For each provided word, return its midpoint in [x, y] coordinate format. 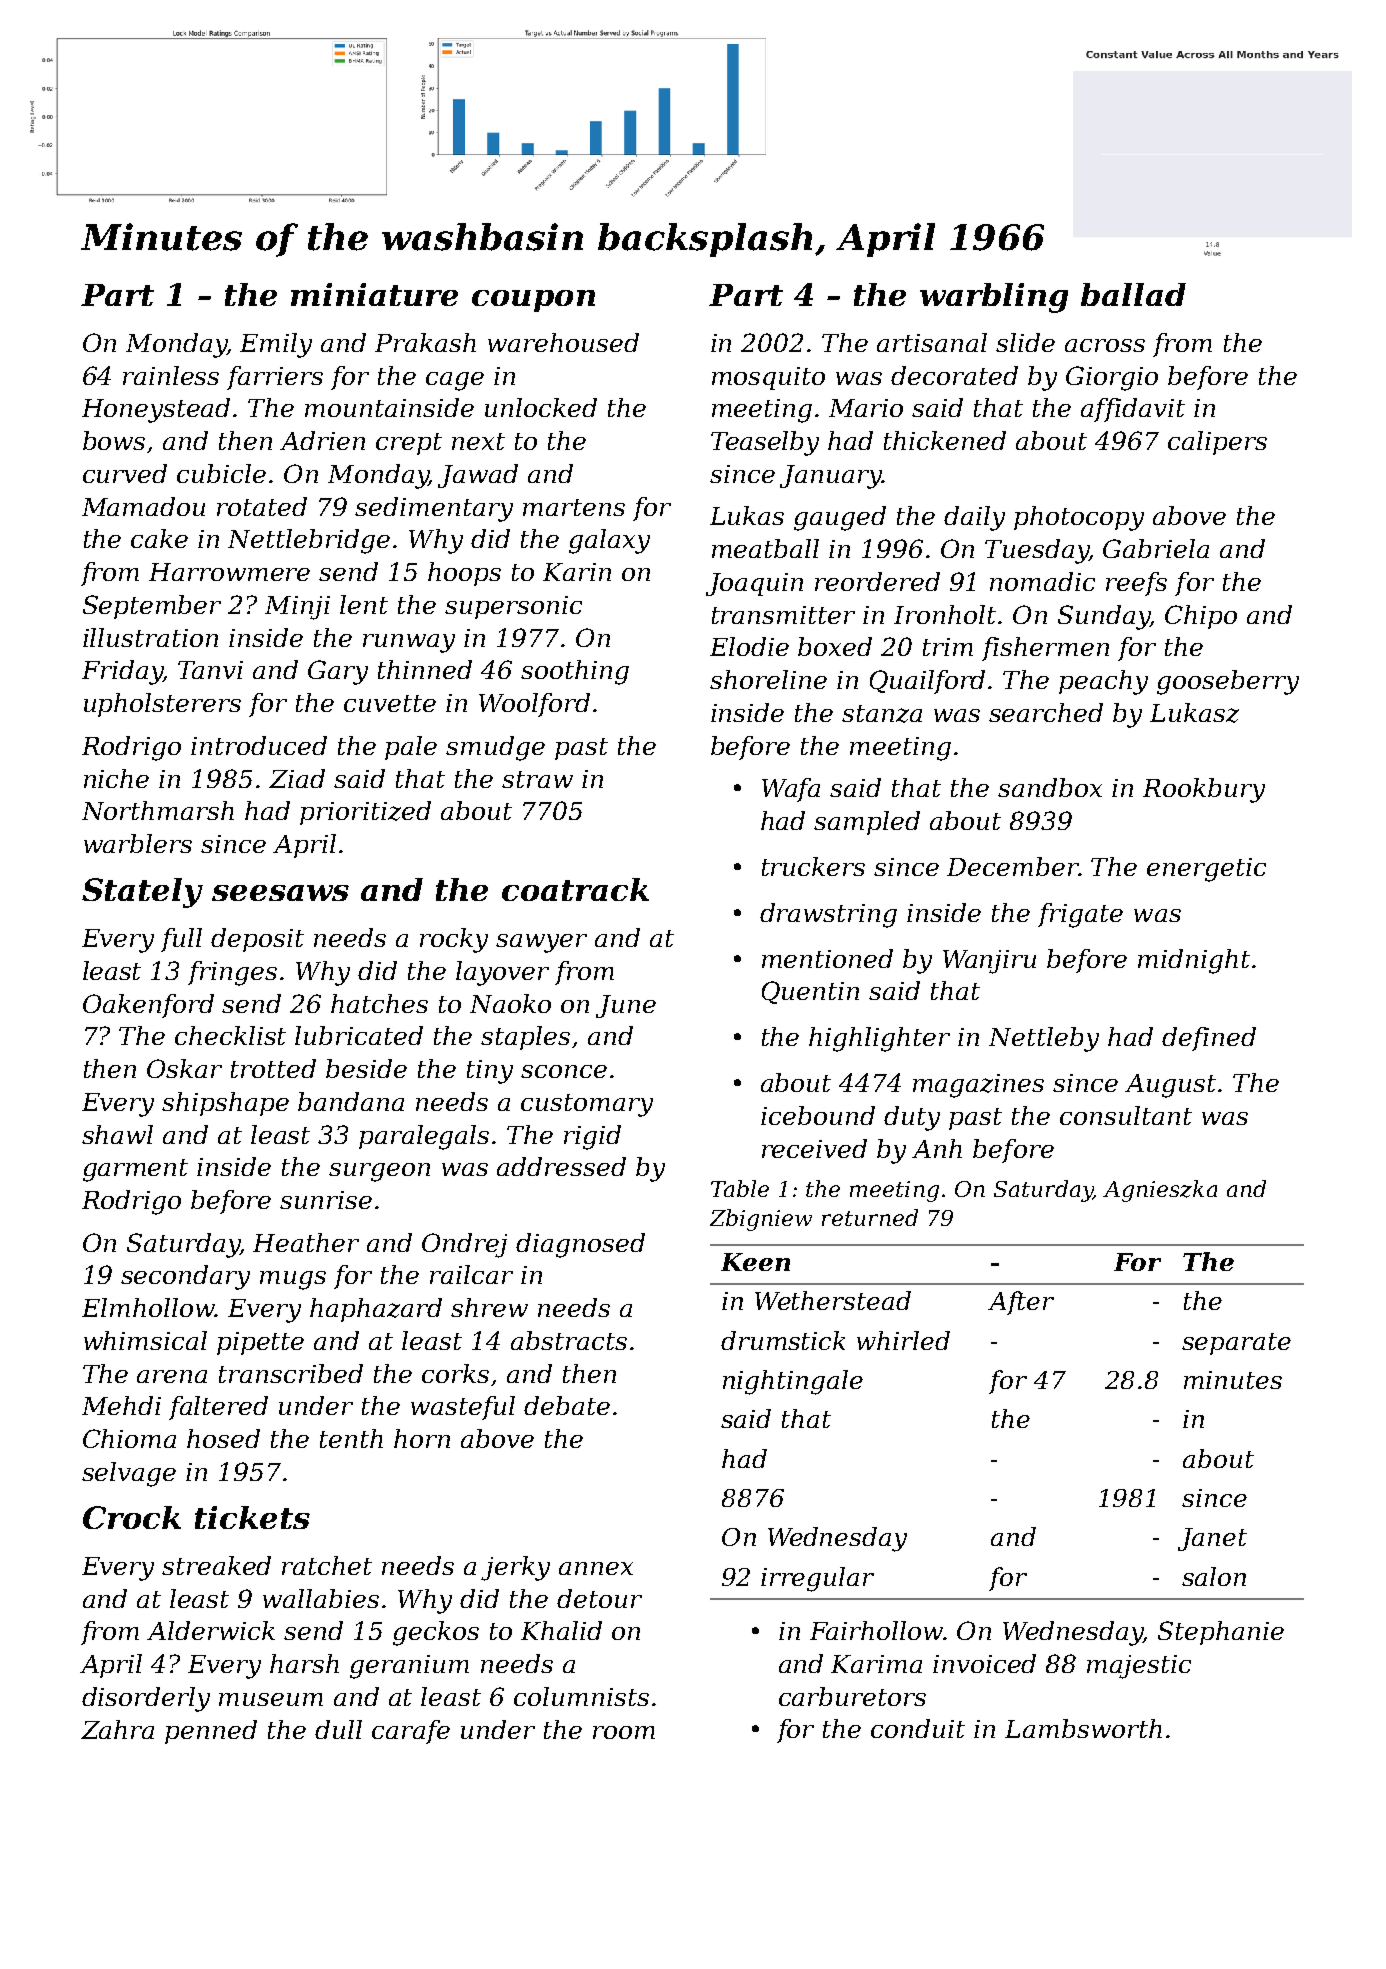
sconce [564, 1071]
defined [1209, 1039]
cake [159, 538]
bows [114, 440]
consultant [1126, 1115]
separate [1236, 1344]
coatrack [575, 889]
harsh [304, 1663]
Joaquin [754, 584]
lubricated [359, 1035]
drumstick [783, 1340]
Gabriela [1156, 548]
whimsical [145, 1340]
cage [455, 381]
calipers [1217, 443]
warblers [138, 843]
